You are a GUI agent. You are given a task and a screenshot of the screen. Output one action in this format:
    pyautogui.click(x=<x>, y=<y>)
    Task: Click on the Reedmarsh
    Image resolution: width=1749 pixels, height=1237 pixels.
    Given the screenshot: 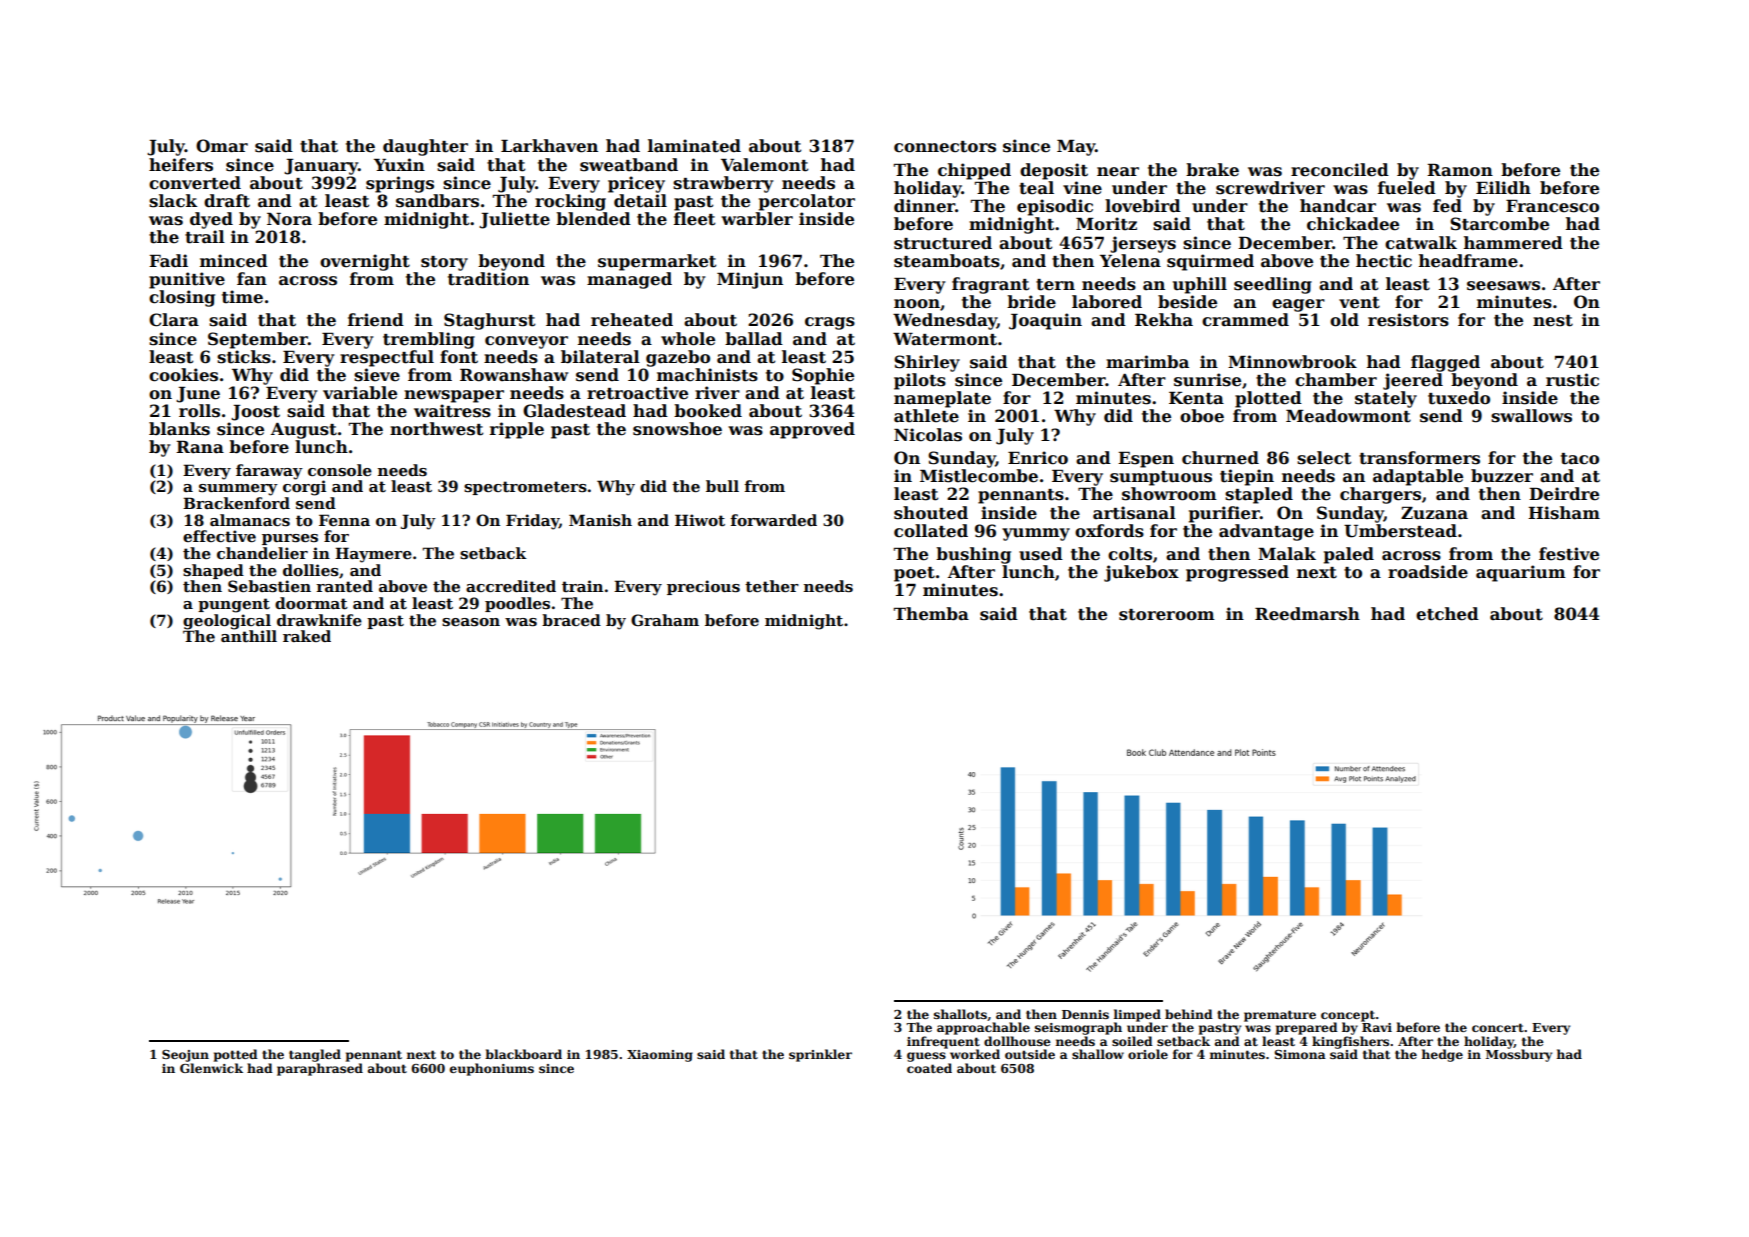 What is the action you would take?
    pyautogui.click(x=1307, y=614)
